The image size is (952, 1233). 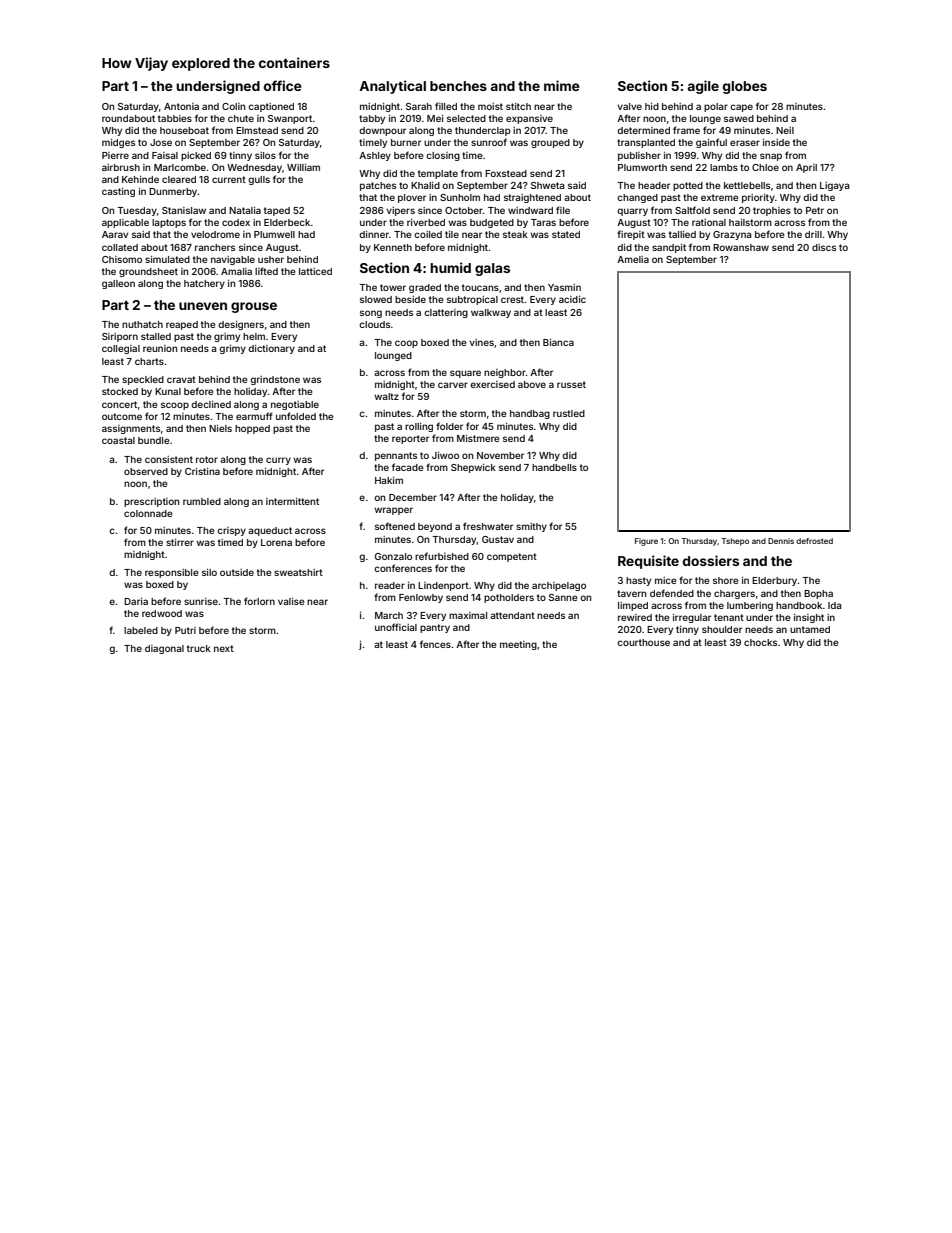 I want to click on Antonia, so click(x=181, y=106).
